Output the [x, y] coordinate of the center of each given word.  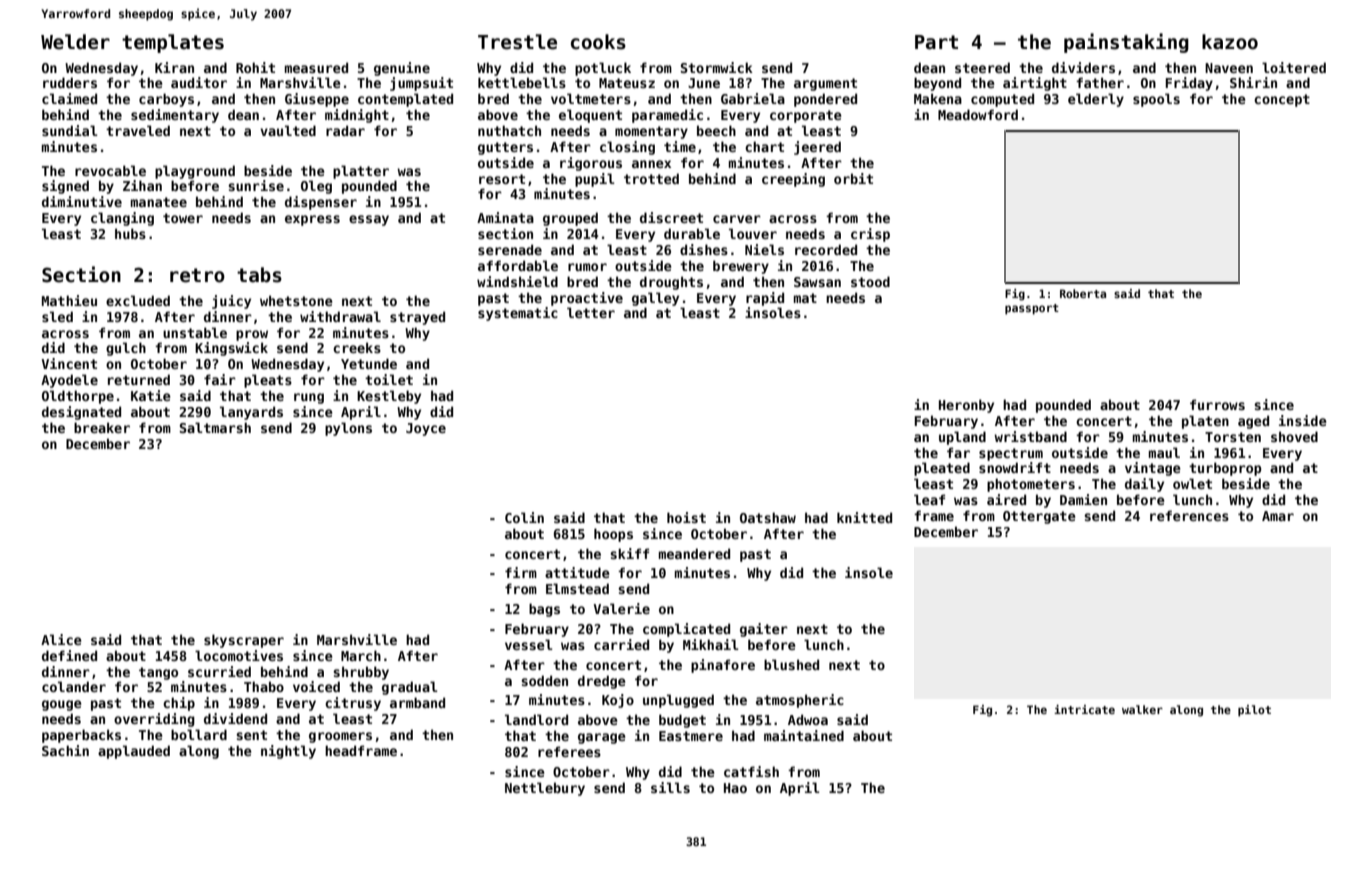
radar [345, 130]
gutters [505, 148]
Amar [1278, 516]
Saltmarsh [215, 427]
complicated [686, 630]
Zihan [142, 185]
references [1189, 515]
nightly [288, 752]
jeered [817, 148]
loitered [1294, 67]
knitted [864, 517]
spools [1156, 100]
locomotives [239, 655]
